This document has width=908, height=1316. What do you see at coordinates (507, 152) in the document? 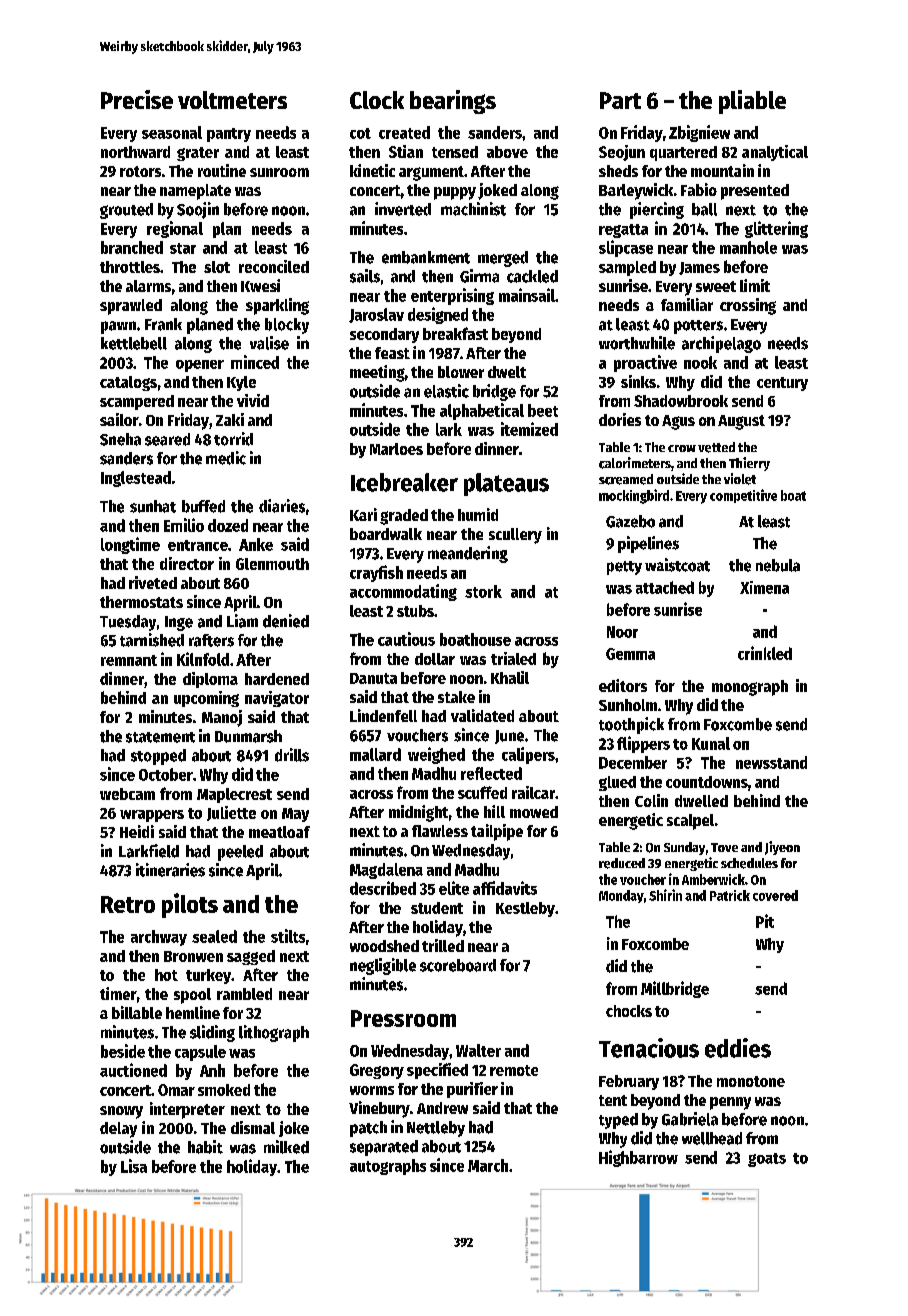
I see `above` at bounding box center [507, 152].
